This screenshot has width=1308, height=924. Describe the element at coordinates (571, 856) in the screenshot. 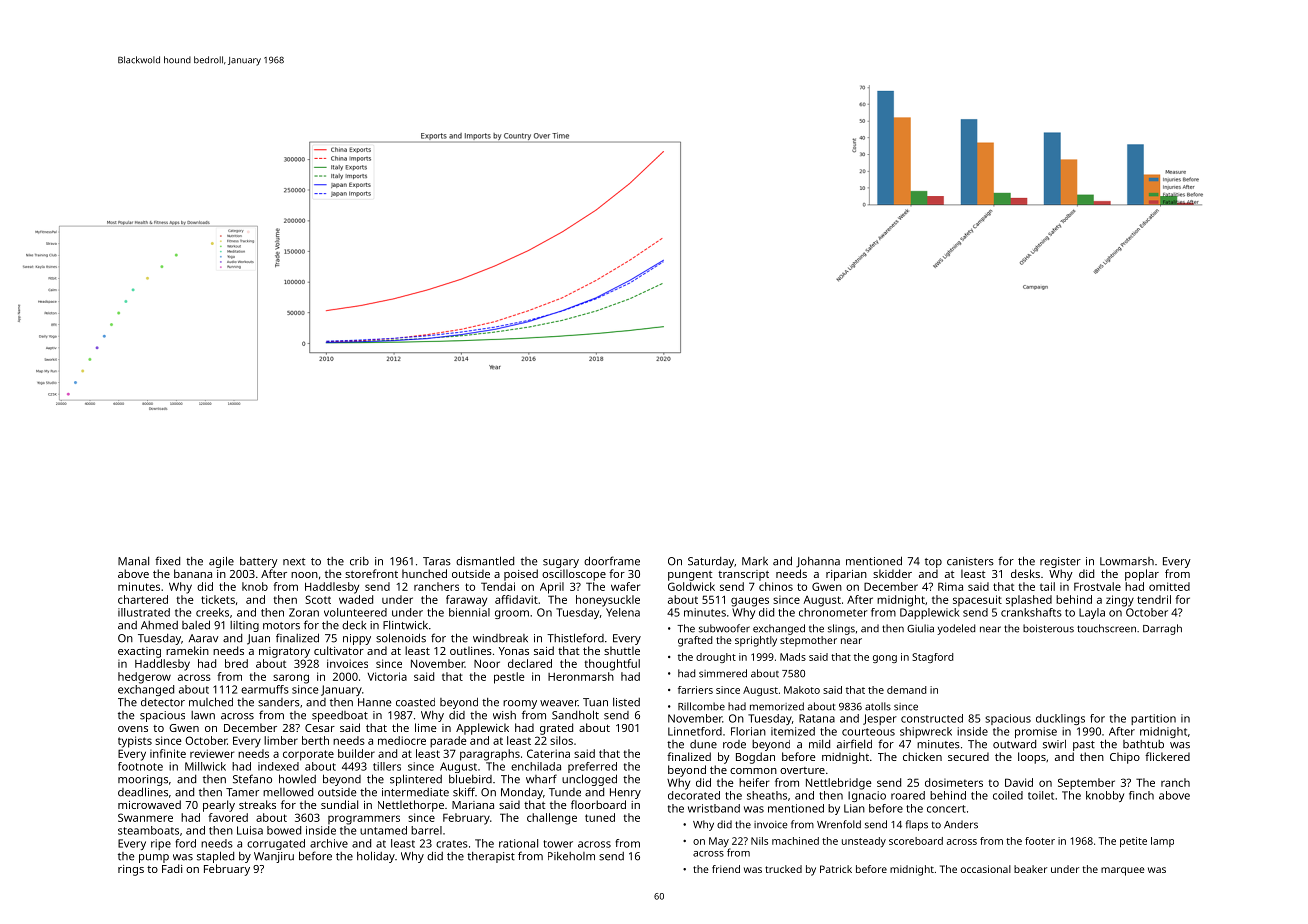

I see `Pikeholm` at that location.
